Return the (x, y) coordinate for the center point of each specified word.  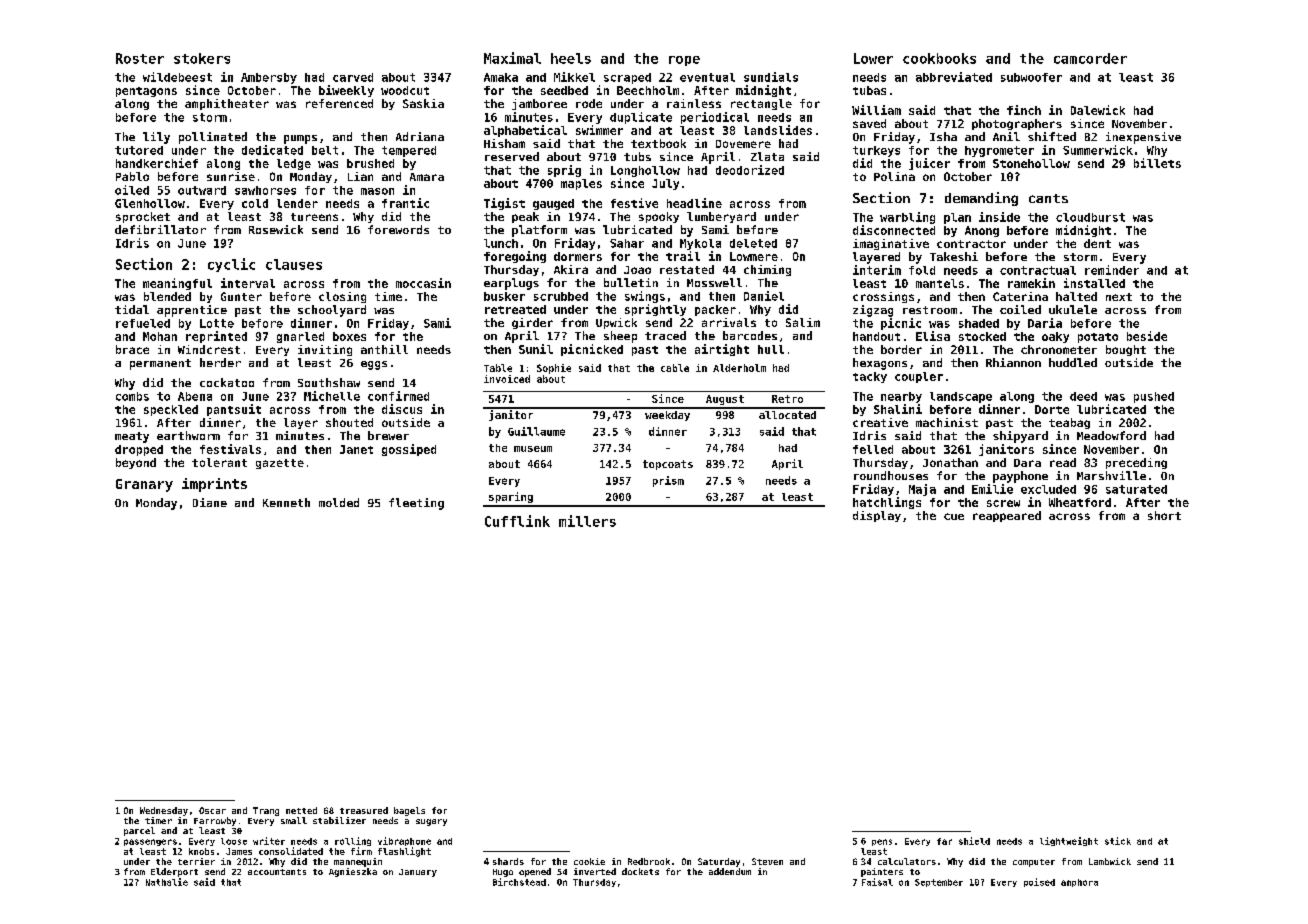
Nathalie (167, 882)
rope (684, 61)
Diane (210, 502)
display (877, 516)
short (1164, 515)
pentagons (146, 92)
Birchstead (519, 882)
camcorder (1090, 58)
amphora (1079, 883)
